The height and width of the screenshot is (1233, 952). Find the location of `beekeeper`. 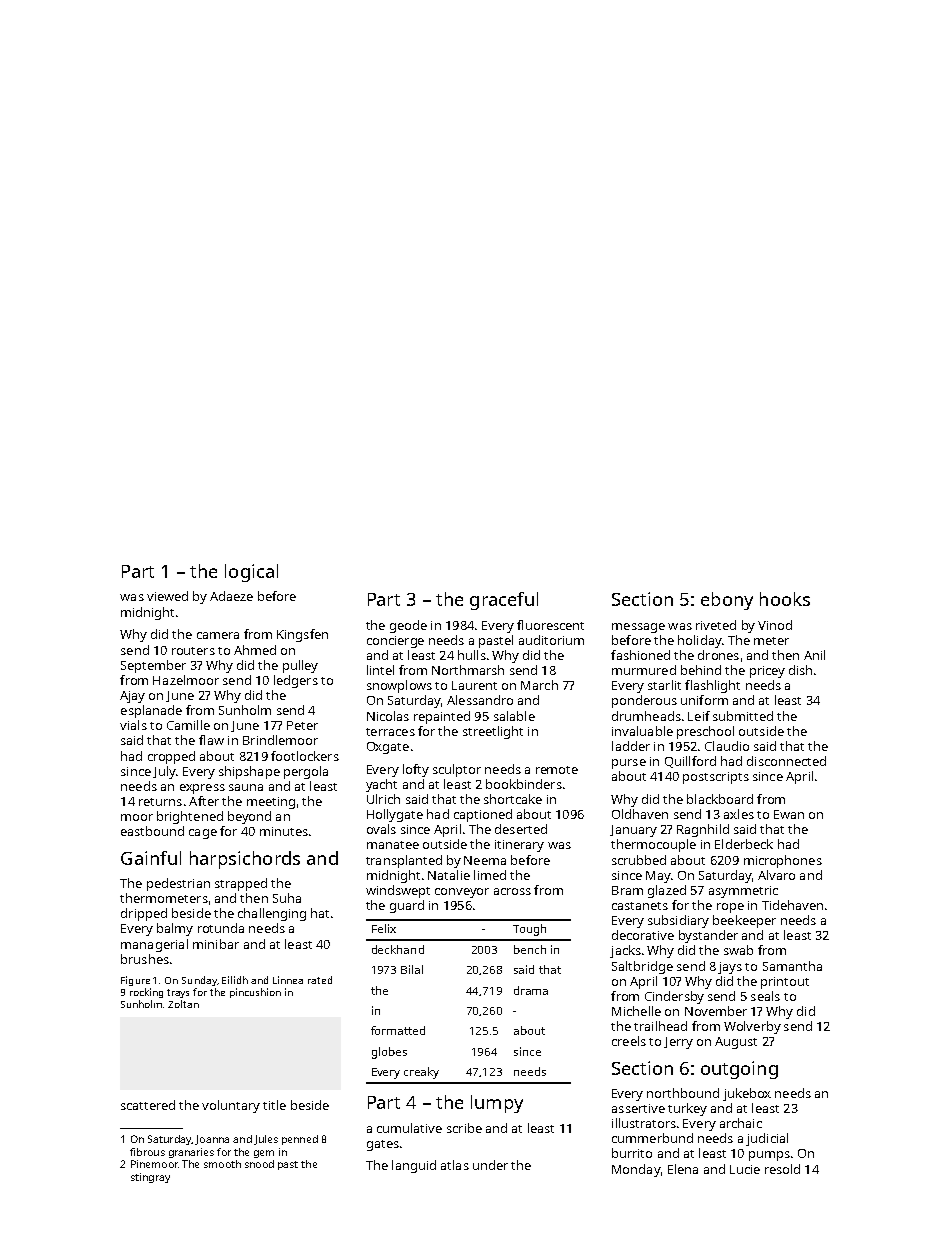

beekeeper is located at coordinates (744, 921).
